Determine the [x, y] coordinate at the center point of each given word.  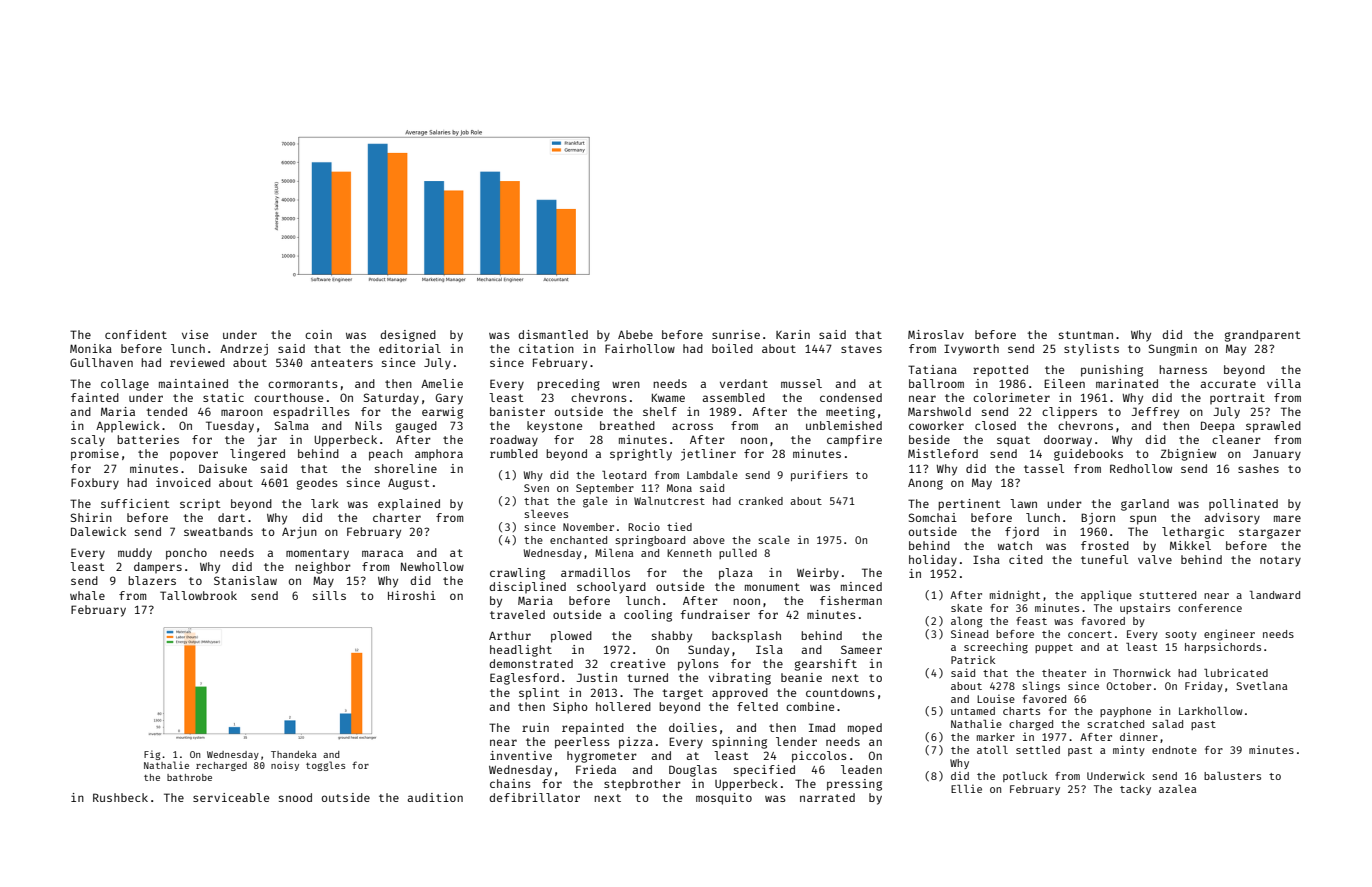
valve [1155, 559]
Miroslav [936, 334]
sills [329, 595]
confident [136, 334]
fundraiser [715, 614]
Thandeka [294, 754]
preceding [568, 385]
